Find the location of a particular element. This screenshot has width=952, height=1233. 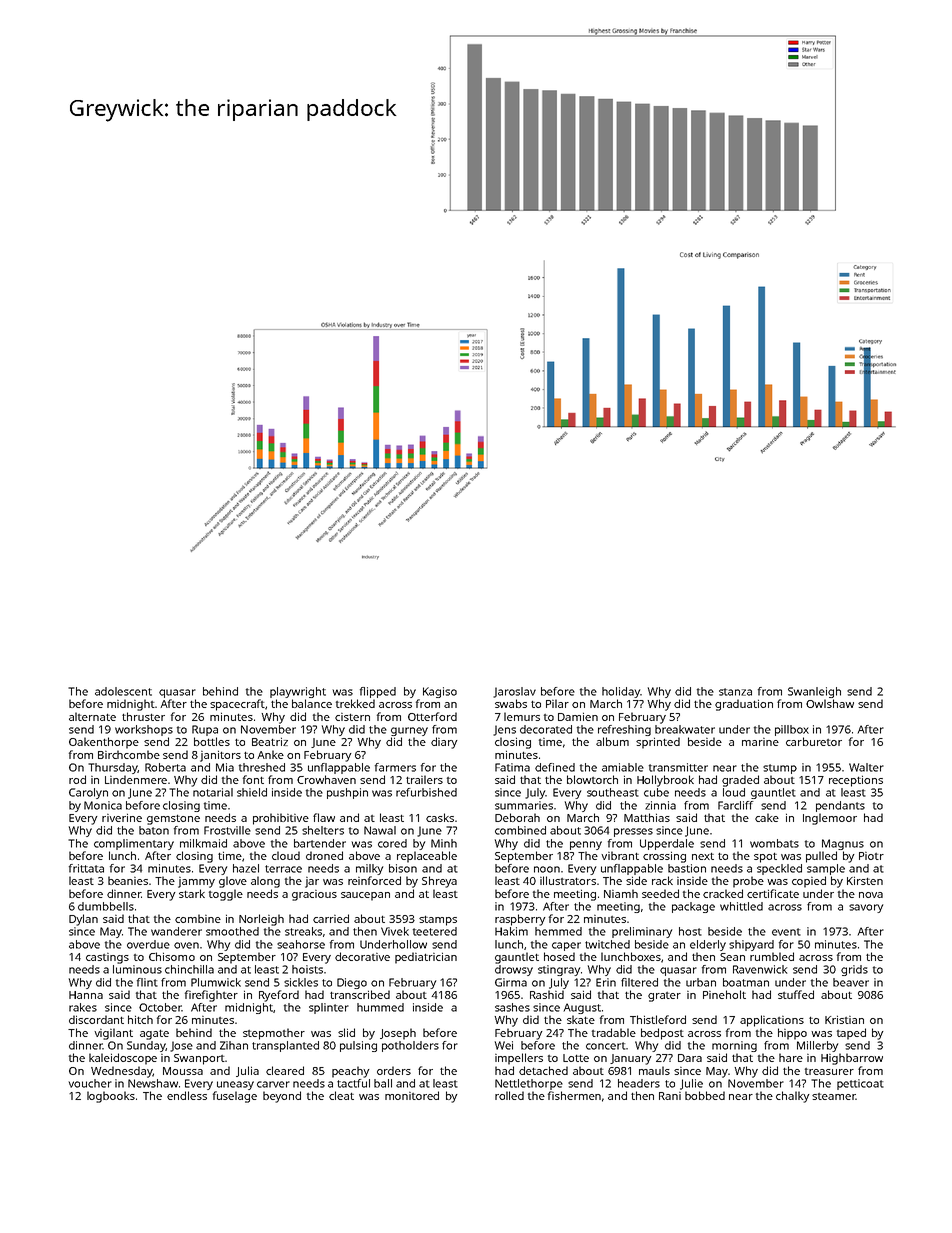

slid is located at coordinates (346, 1032).
